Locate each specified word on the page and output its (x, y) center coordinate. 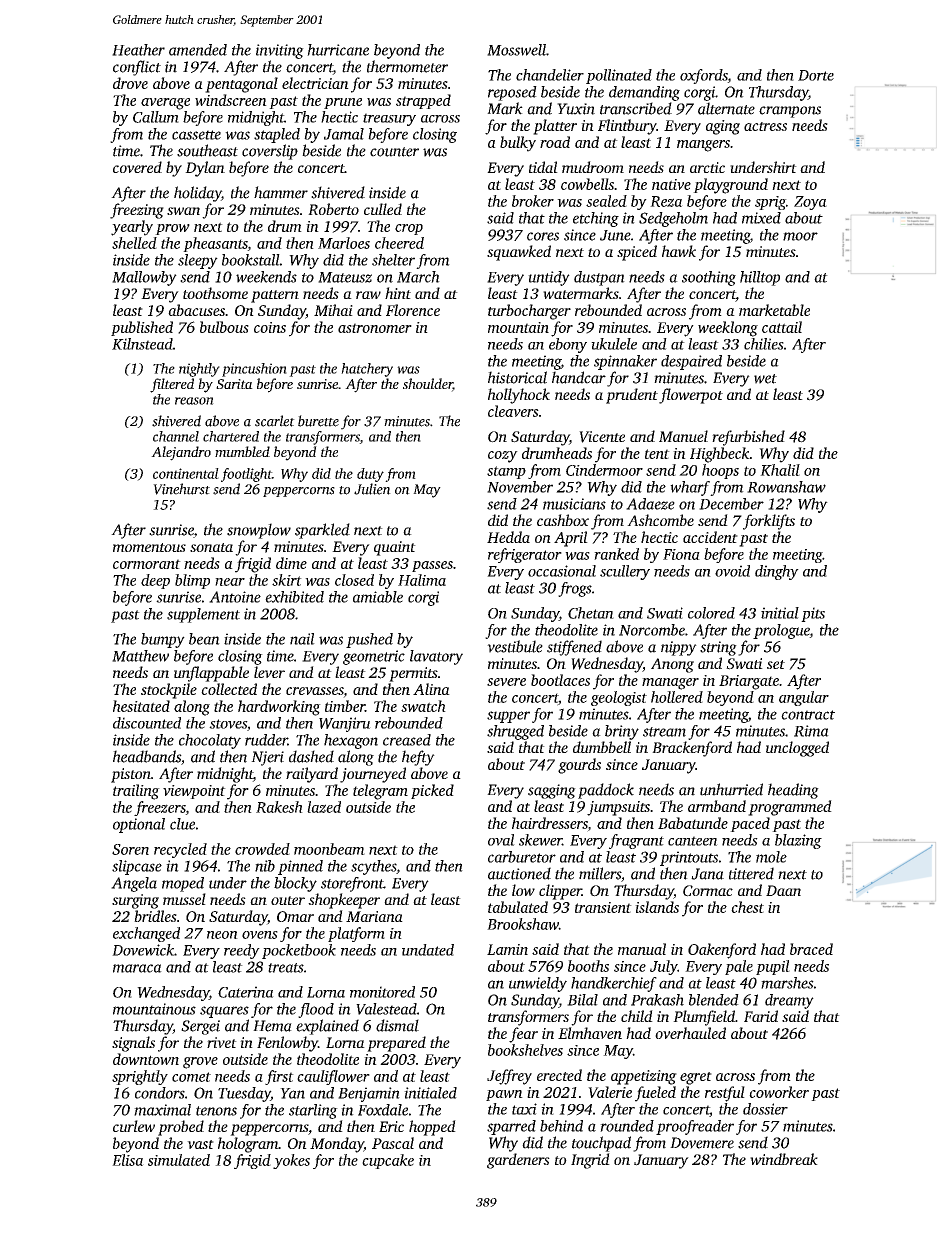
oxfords (704, 76)
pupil (773, 967)
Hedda (508, 537)
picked (432, 791)
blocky (295, 884)
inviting (280, 51)
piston (131, 775)
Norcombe (652, 630)
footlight (246, 475)
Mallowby (144, 278)
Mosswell (516, 50)
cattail (782, 327)
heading (793, 791)
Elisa (128, 1160)
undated (428, 950)
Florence (413, 310)
